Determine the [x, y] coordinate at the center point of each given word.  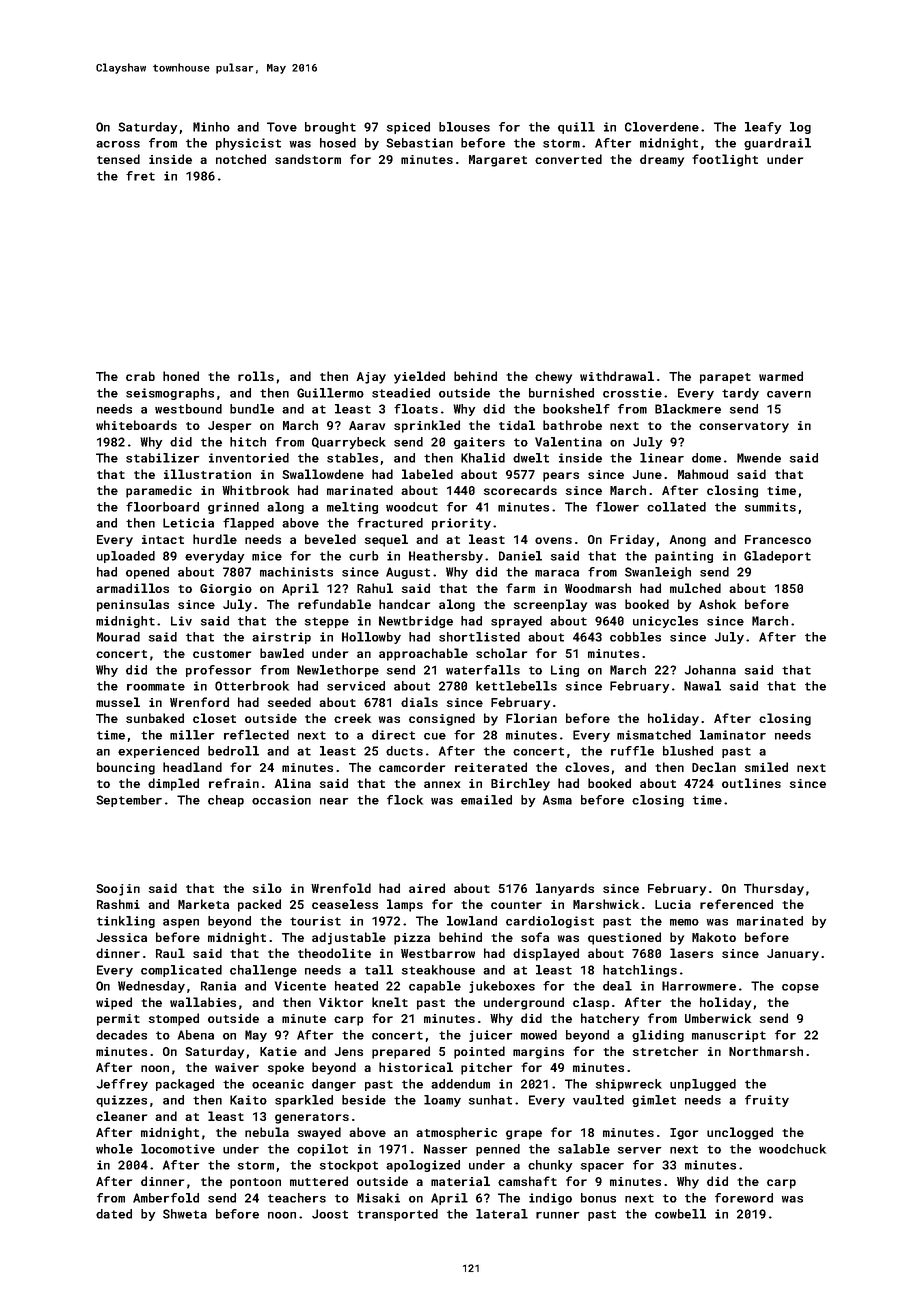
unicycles [665, 622]
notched [241, 159]
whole [114, 1149]
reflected [256, 735]
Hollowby [371, 638]
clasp [591, 1003]
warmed [781, 376]
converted [568, 159]
